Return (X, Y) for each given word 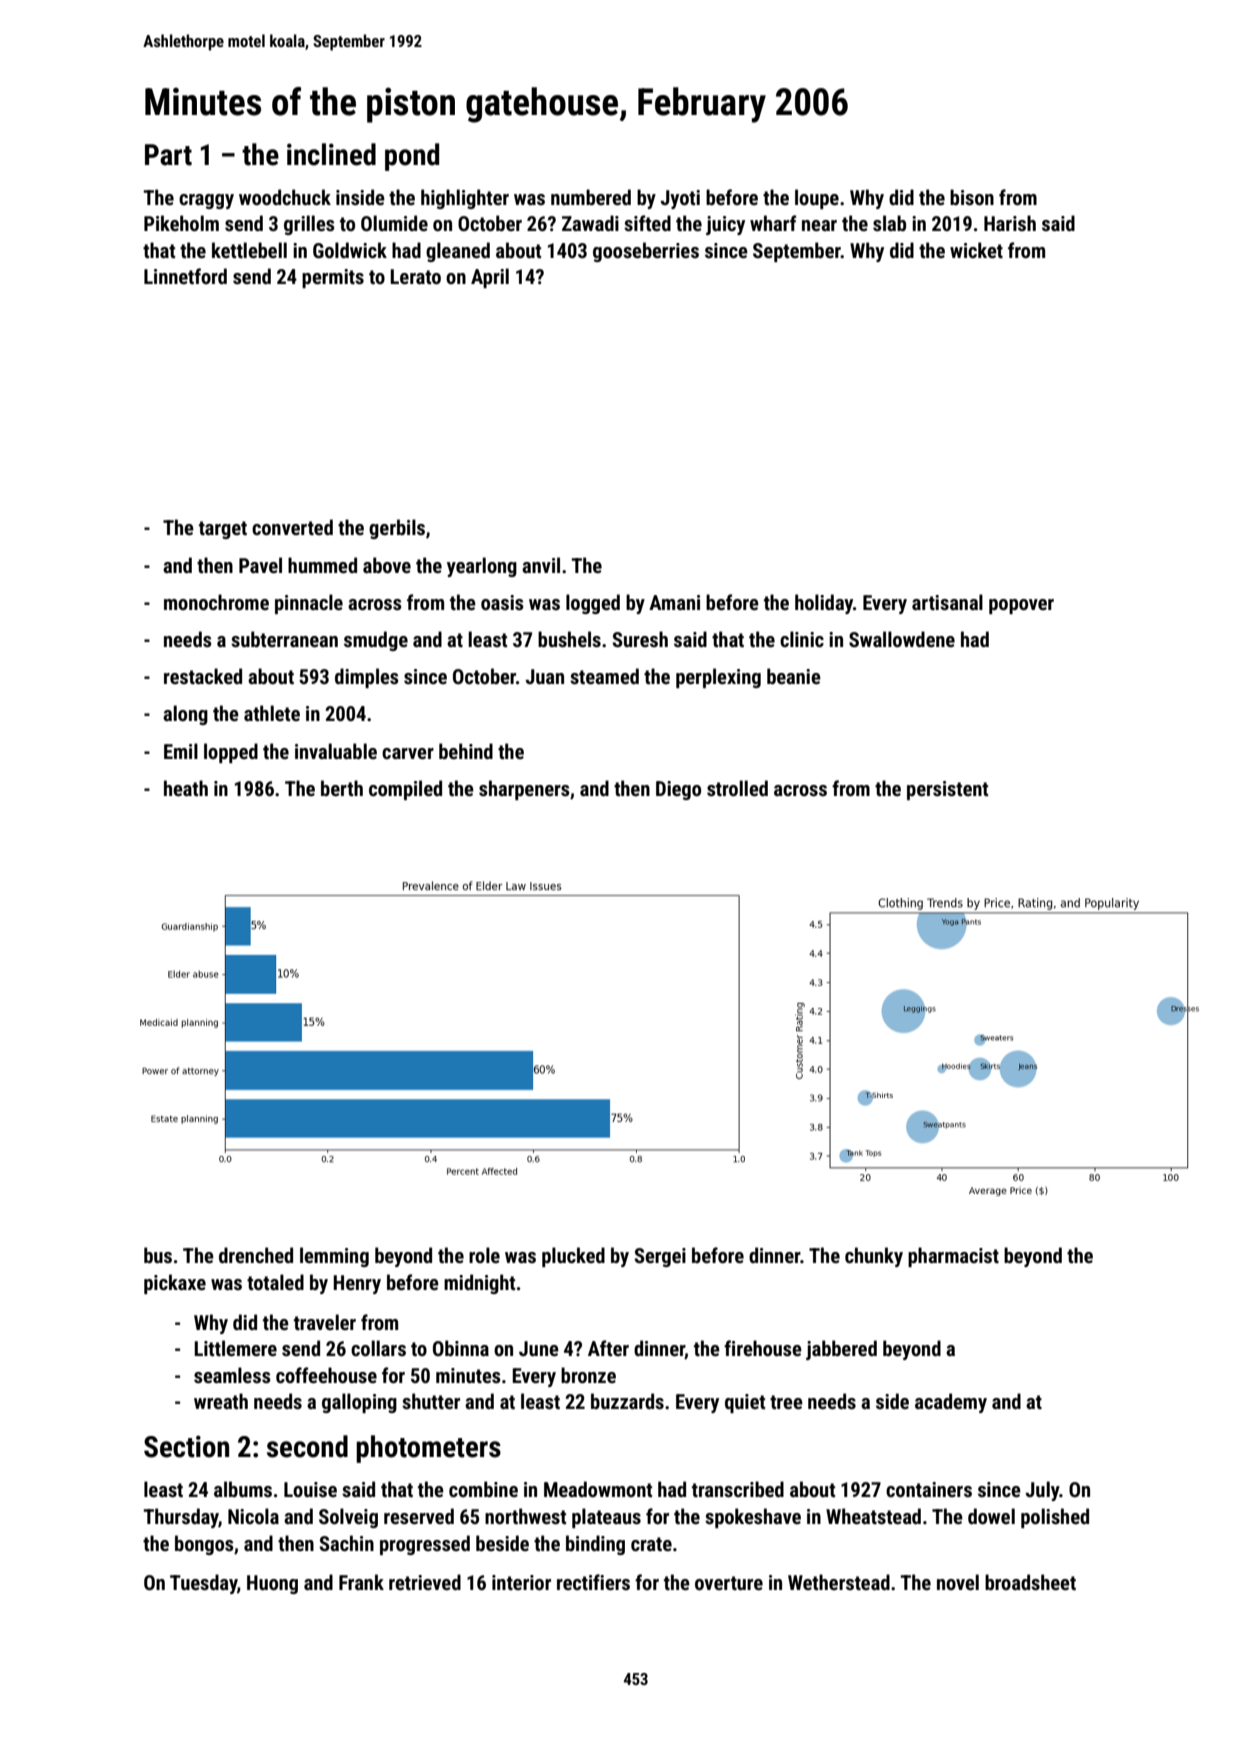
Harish (1010, 223)
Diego (678, 790)
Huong (272, 1584)
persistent (947, 790)
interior (521, 1582)
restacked (203, 676)
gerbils (397, 529)
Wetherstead (839, 1582)
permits (333, 278)
